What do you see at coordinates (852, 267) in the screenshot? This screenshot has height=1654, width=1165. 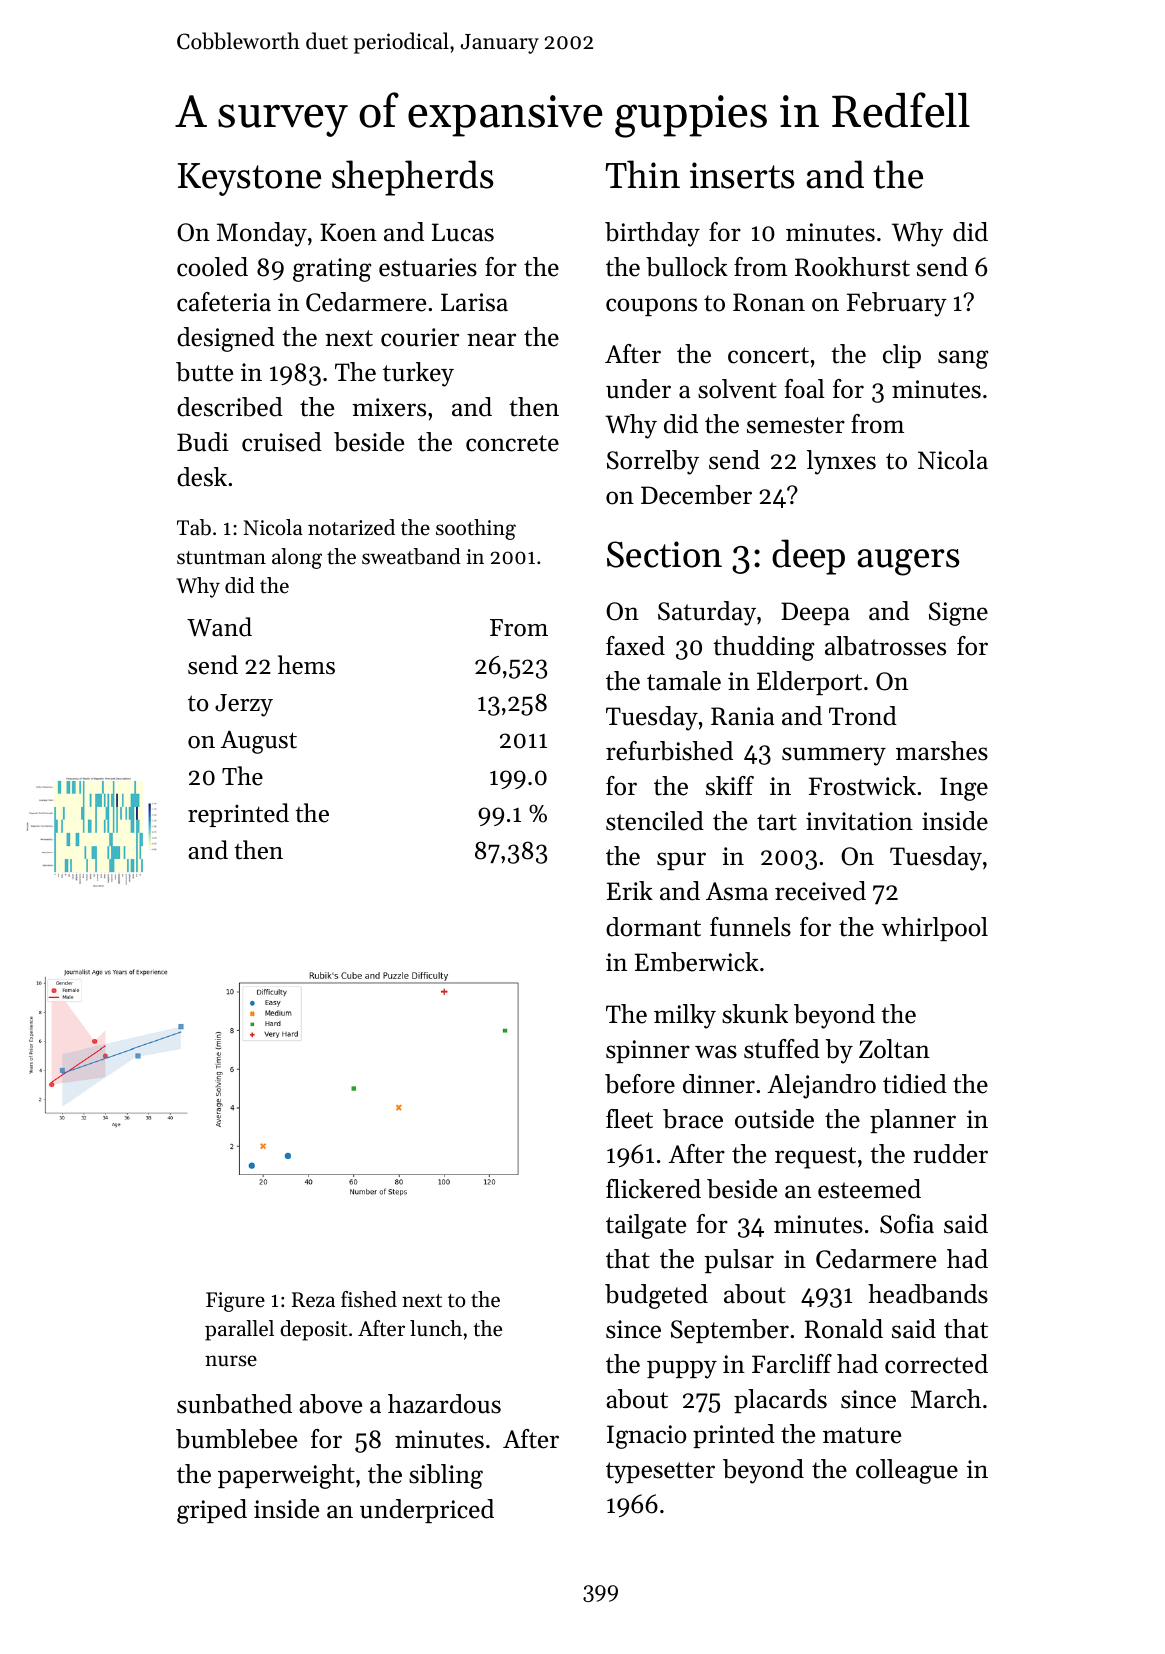 I see `Rookhurst` at bounding box center [852, 267].
